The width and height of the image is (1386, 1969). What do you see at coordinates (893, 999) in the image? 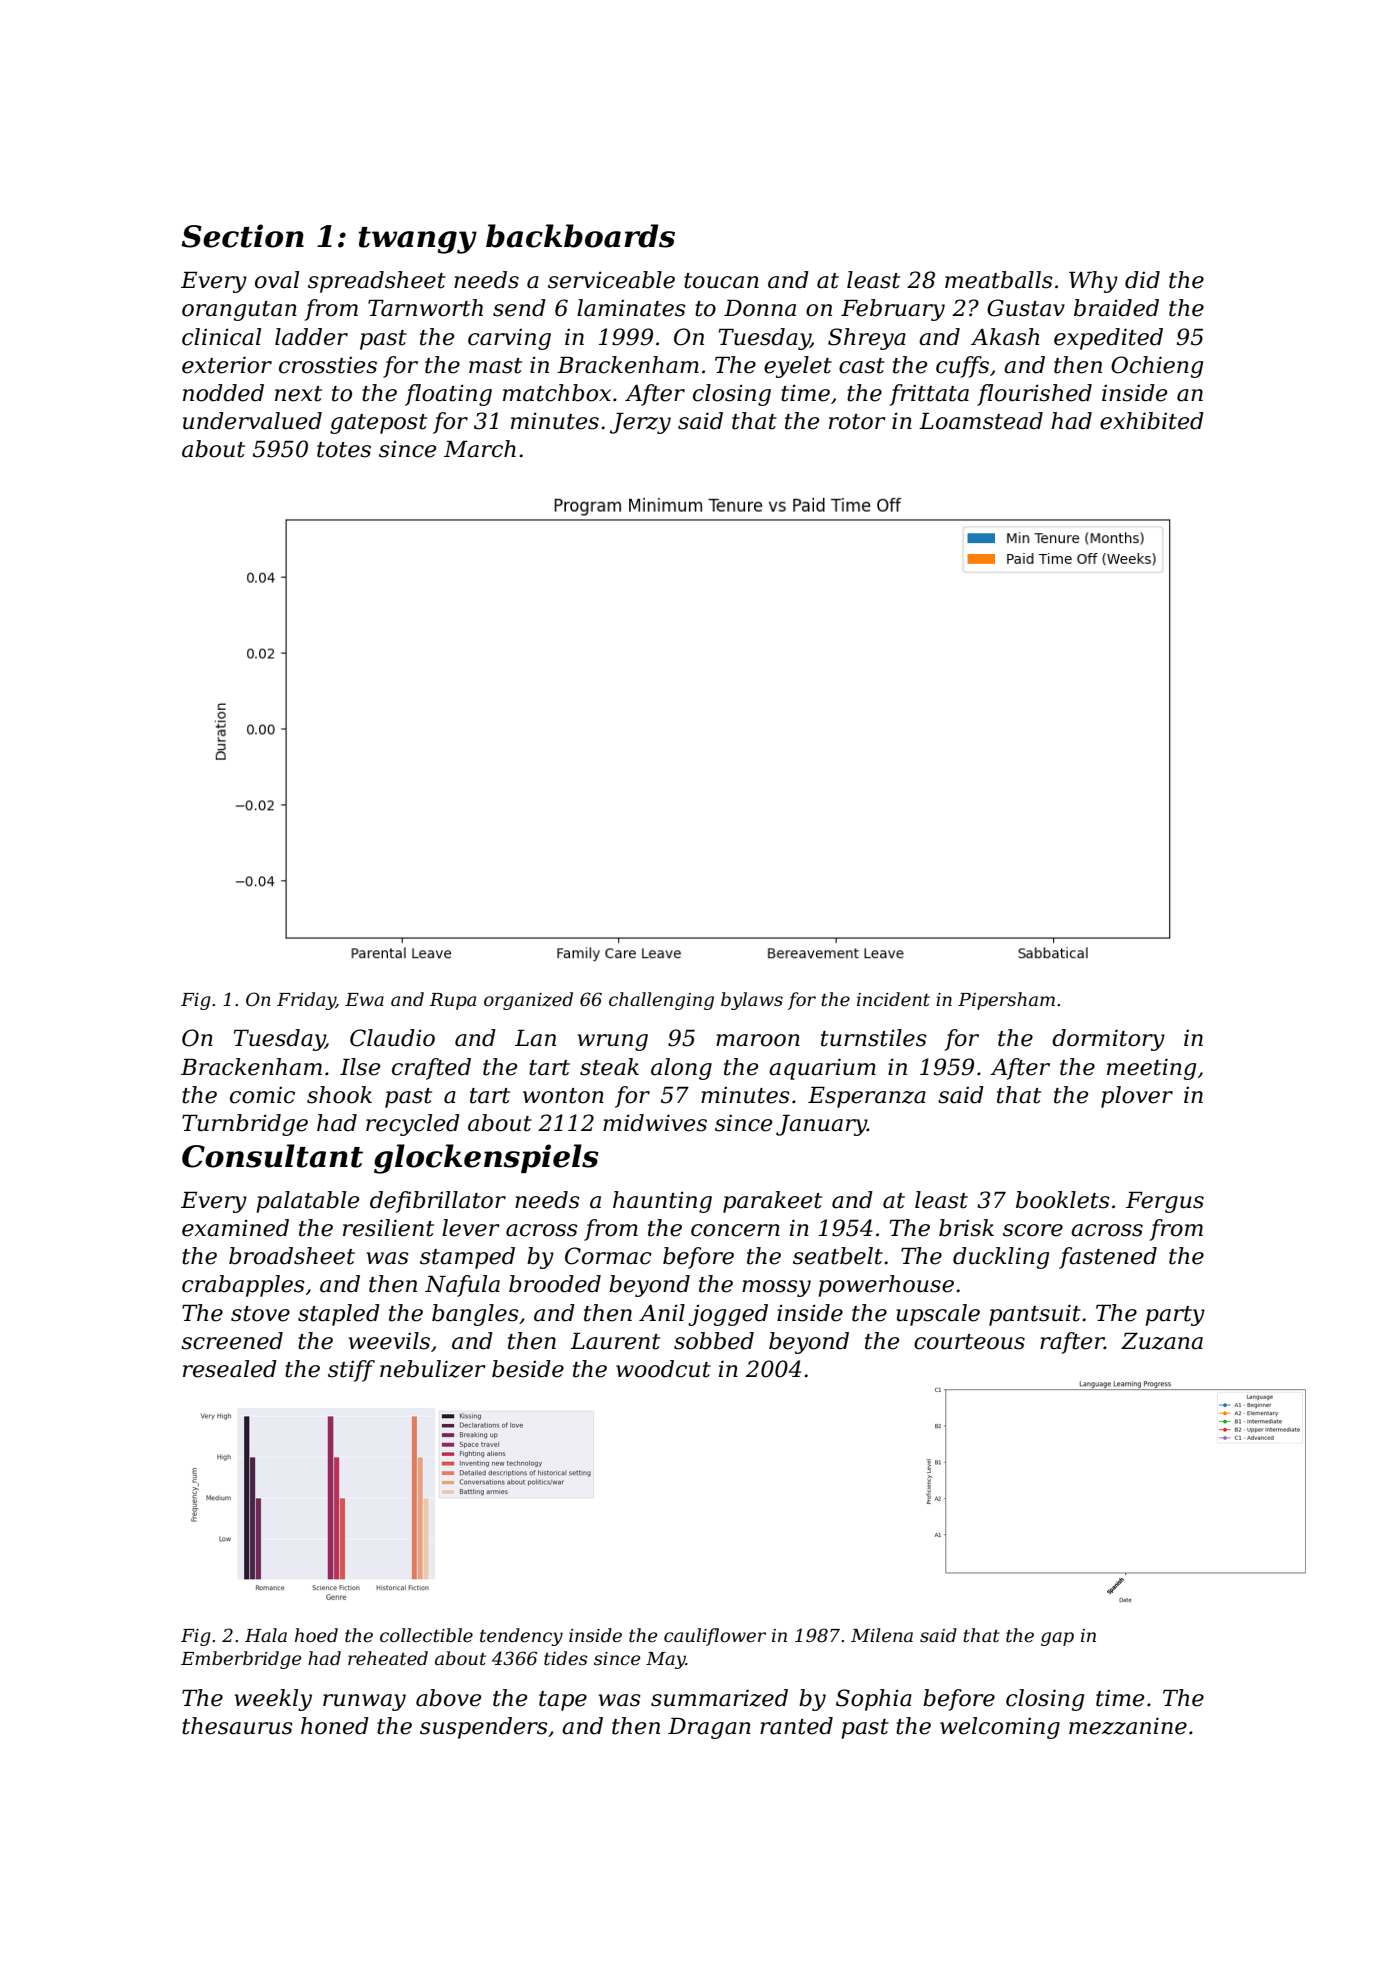
I see `incident` at bounding box center [893, 999].
